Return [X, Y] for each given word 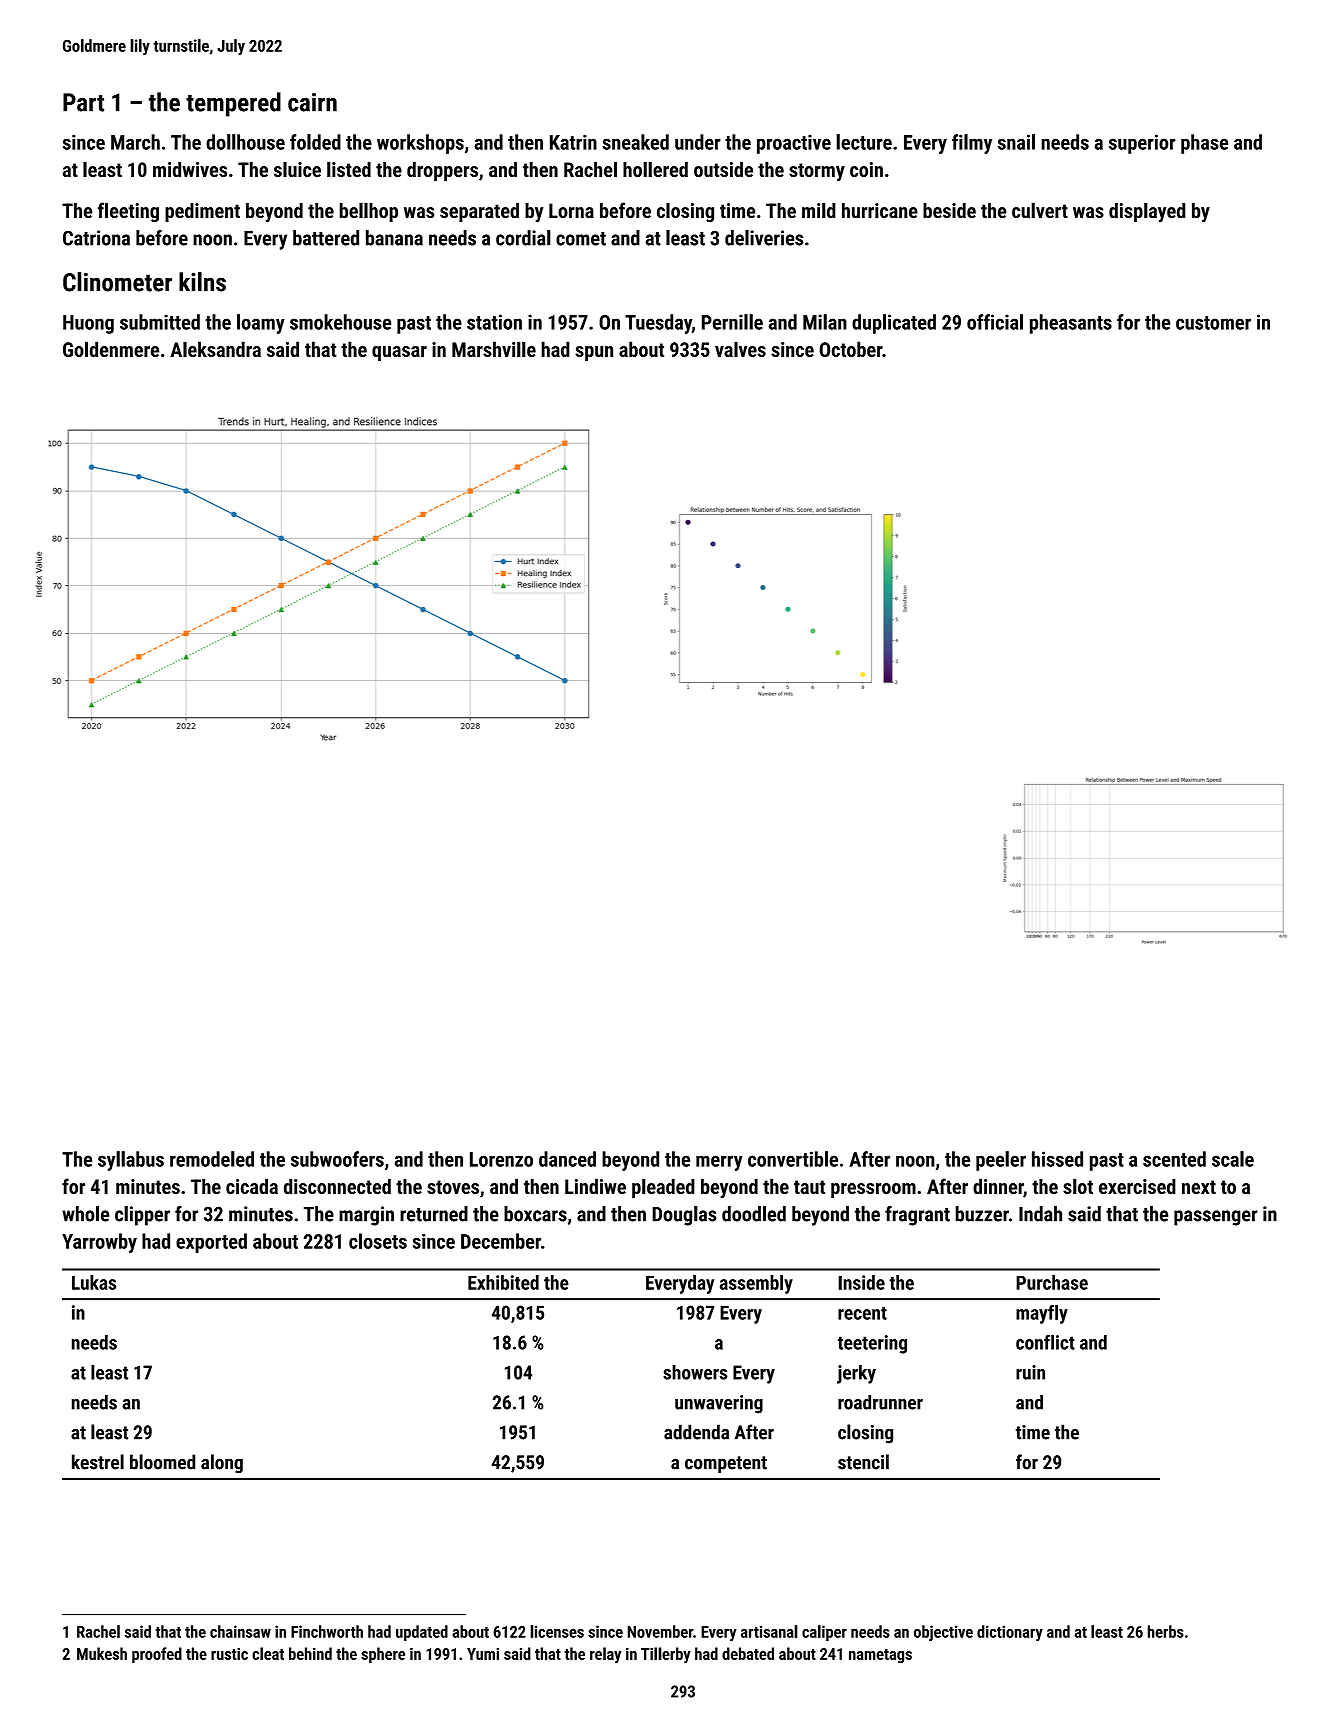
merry [719, 1163]
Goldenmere [111, 349]
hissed [1057, 1159]
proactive [794, 144]
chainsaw [240, 1631]
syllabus [131, 1161]
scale [1233, 1159]
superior [1142, 144]
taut [809, 1187]
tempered [233, 104]
